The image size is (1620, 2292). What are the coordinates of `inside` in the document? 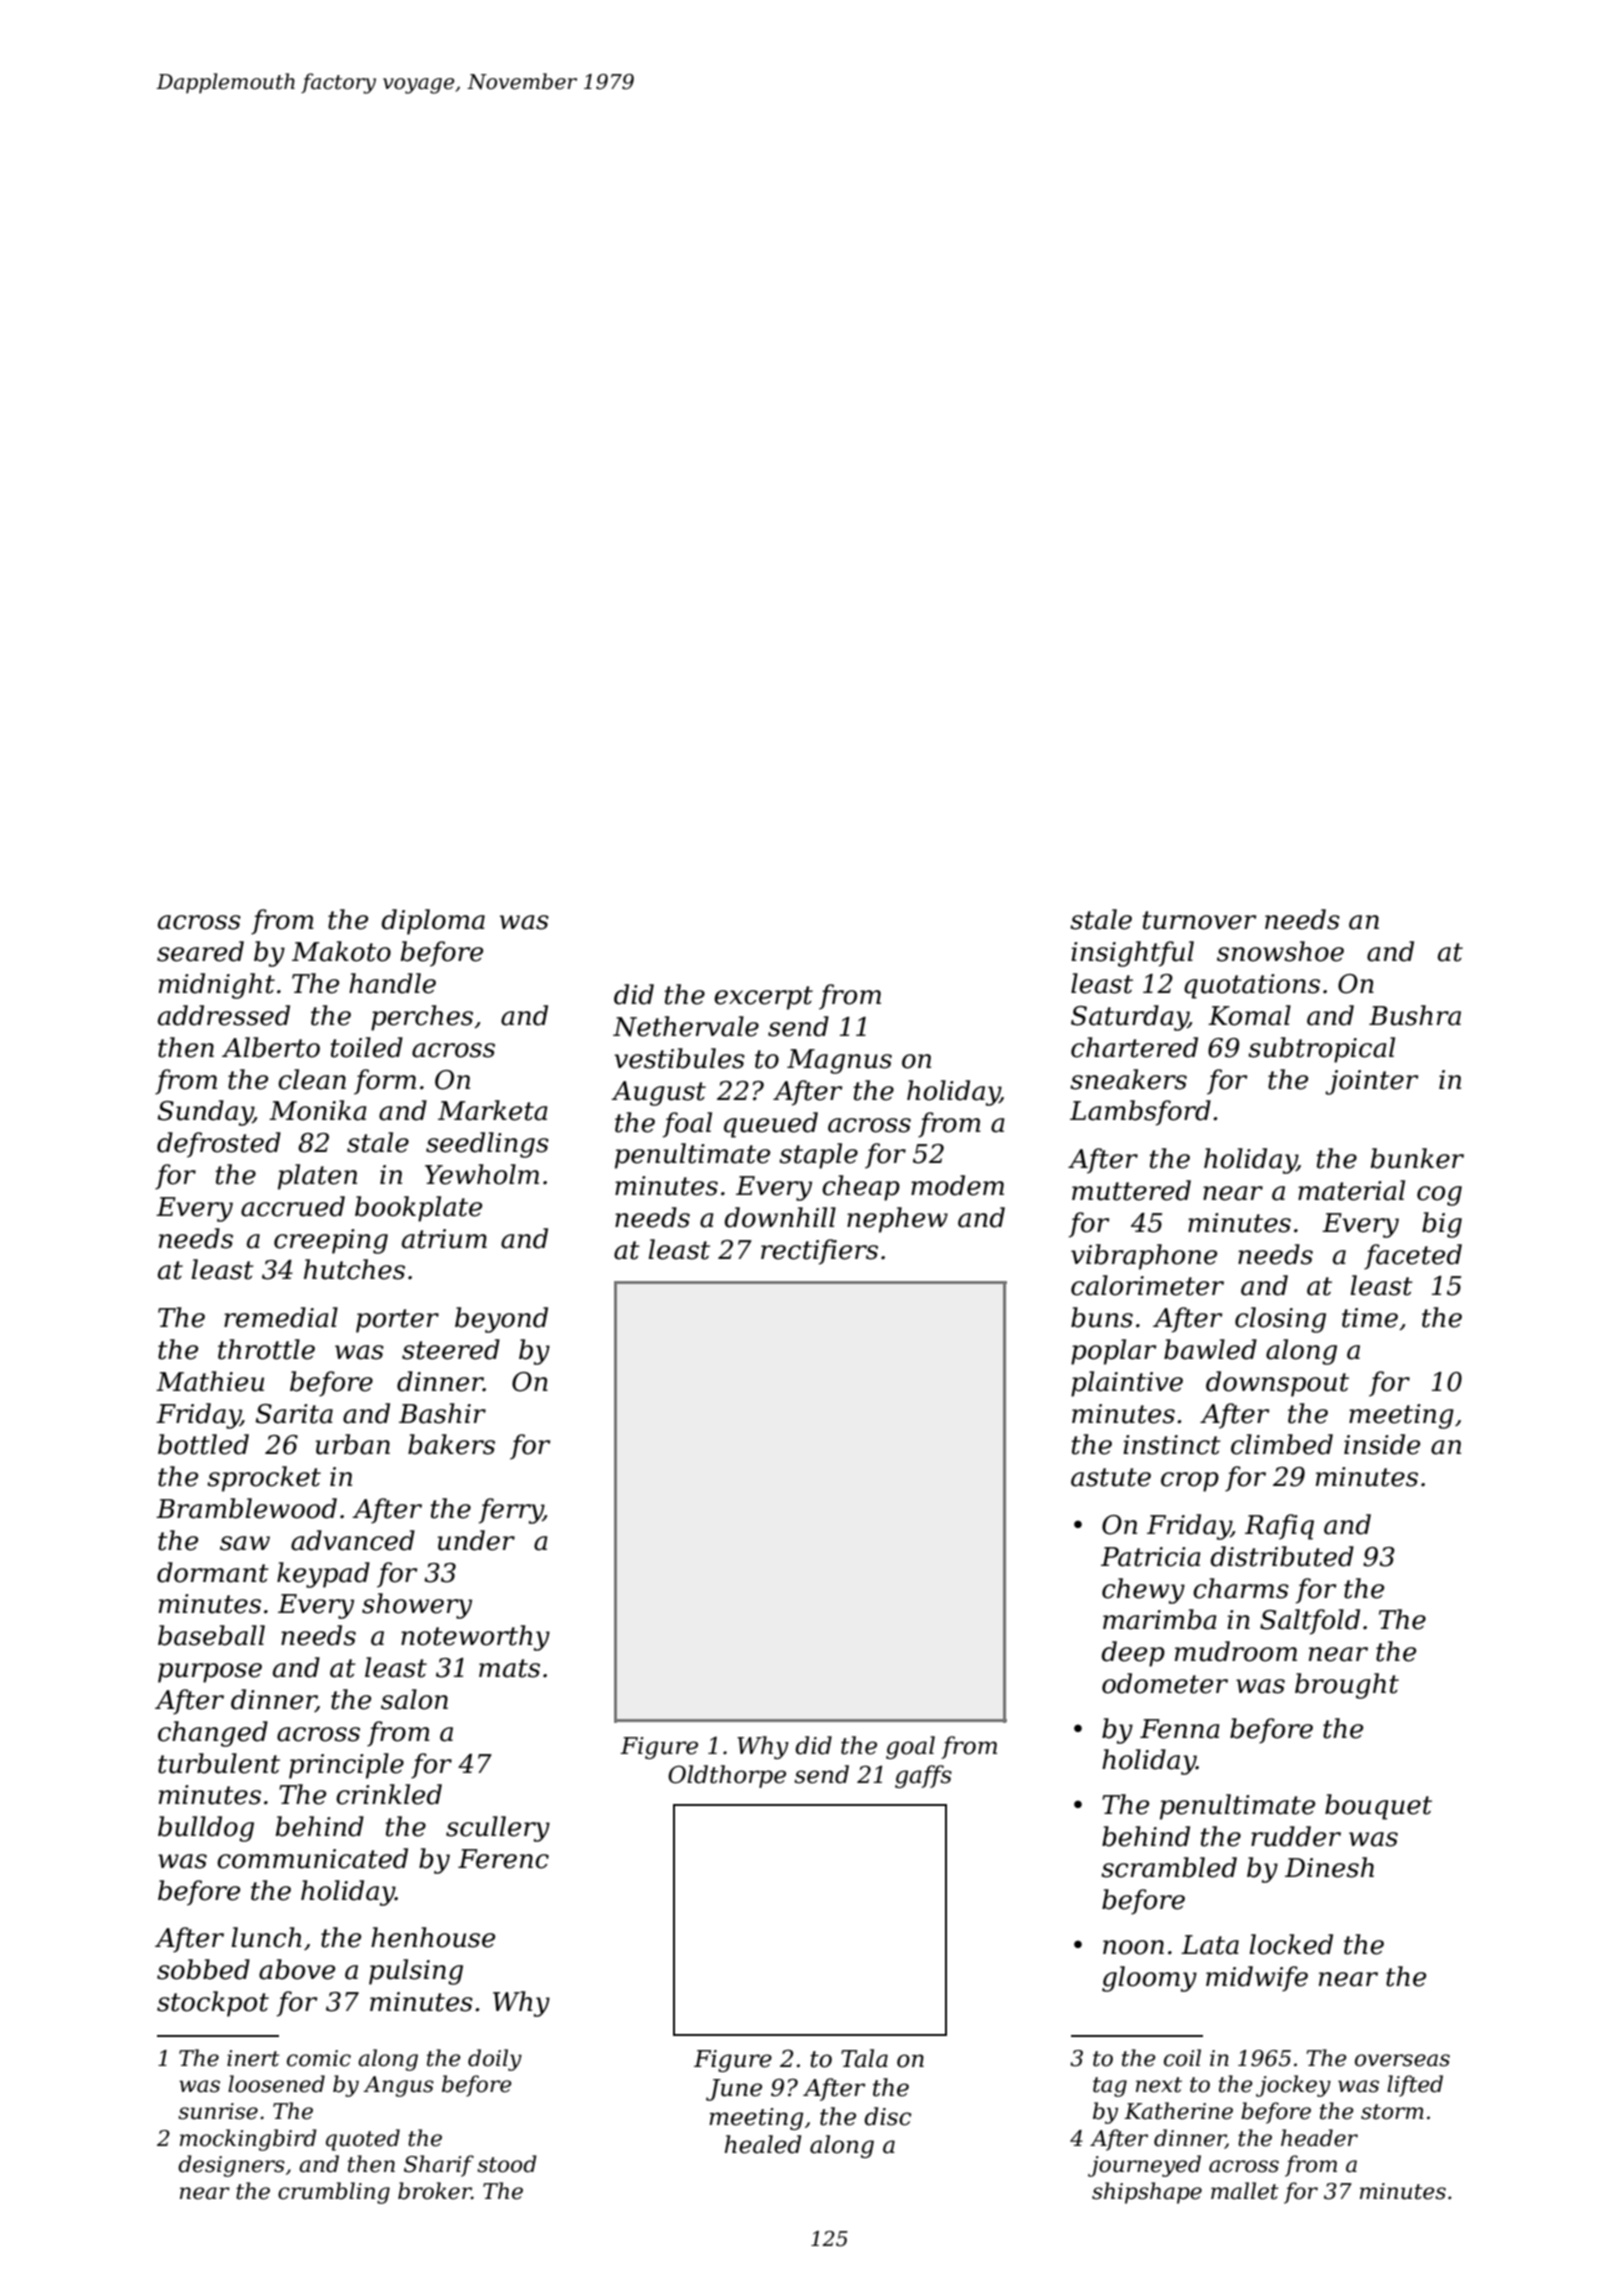 It's located at (1382, 1444).
